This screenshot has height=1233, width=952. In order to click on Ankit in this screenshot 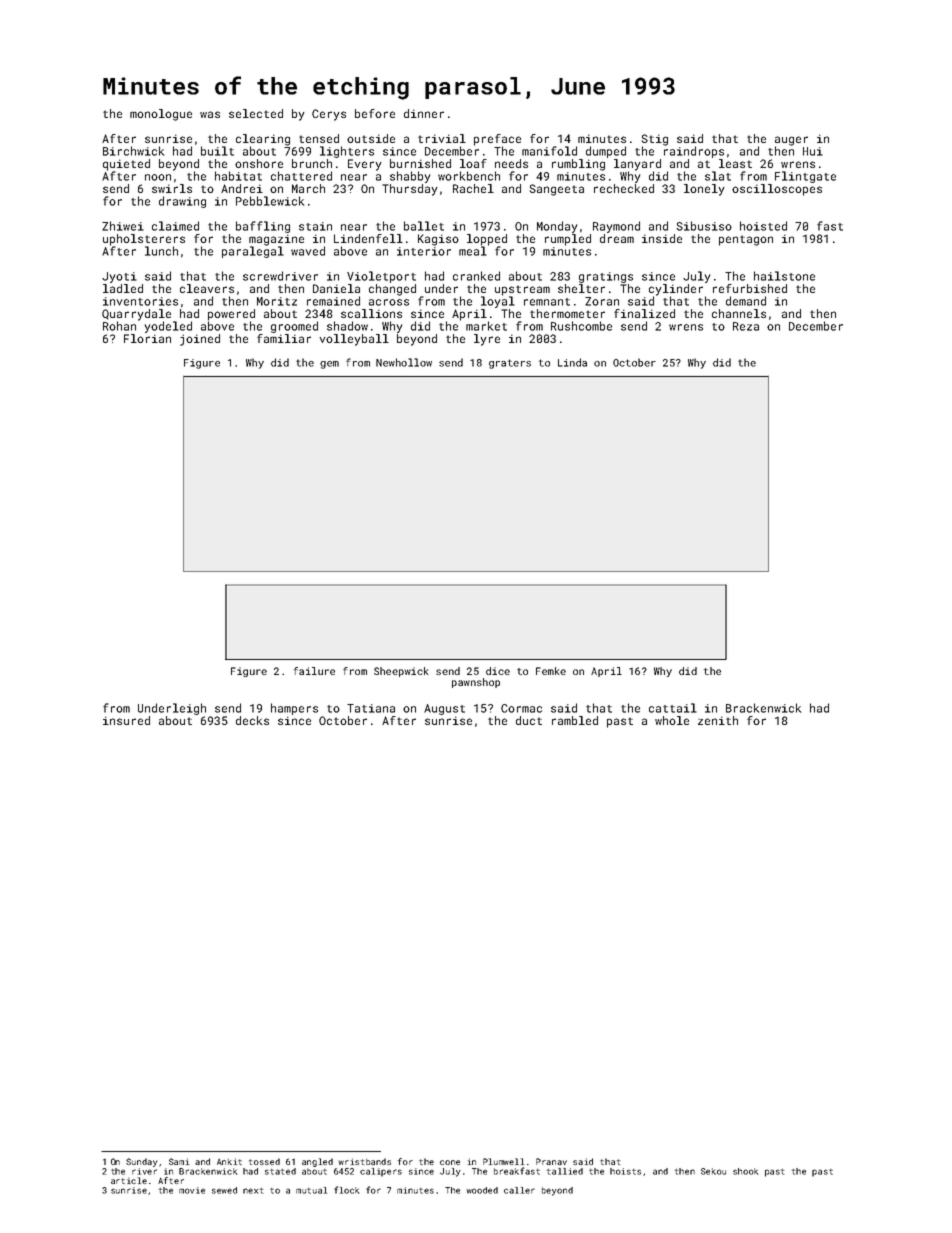, I will do `click(229, 1161)`.
